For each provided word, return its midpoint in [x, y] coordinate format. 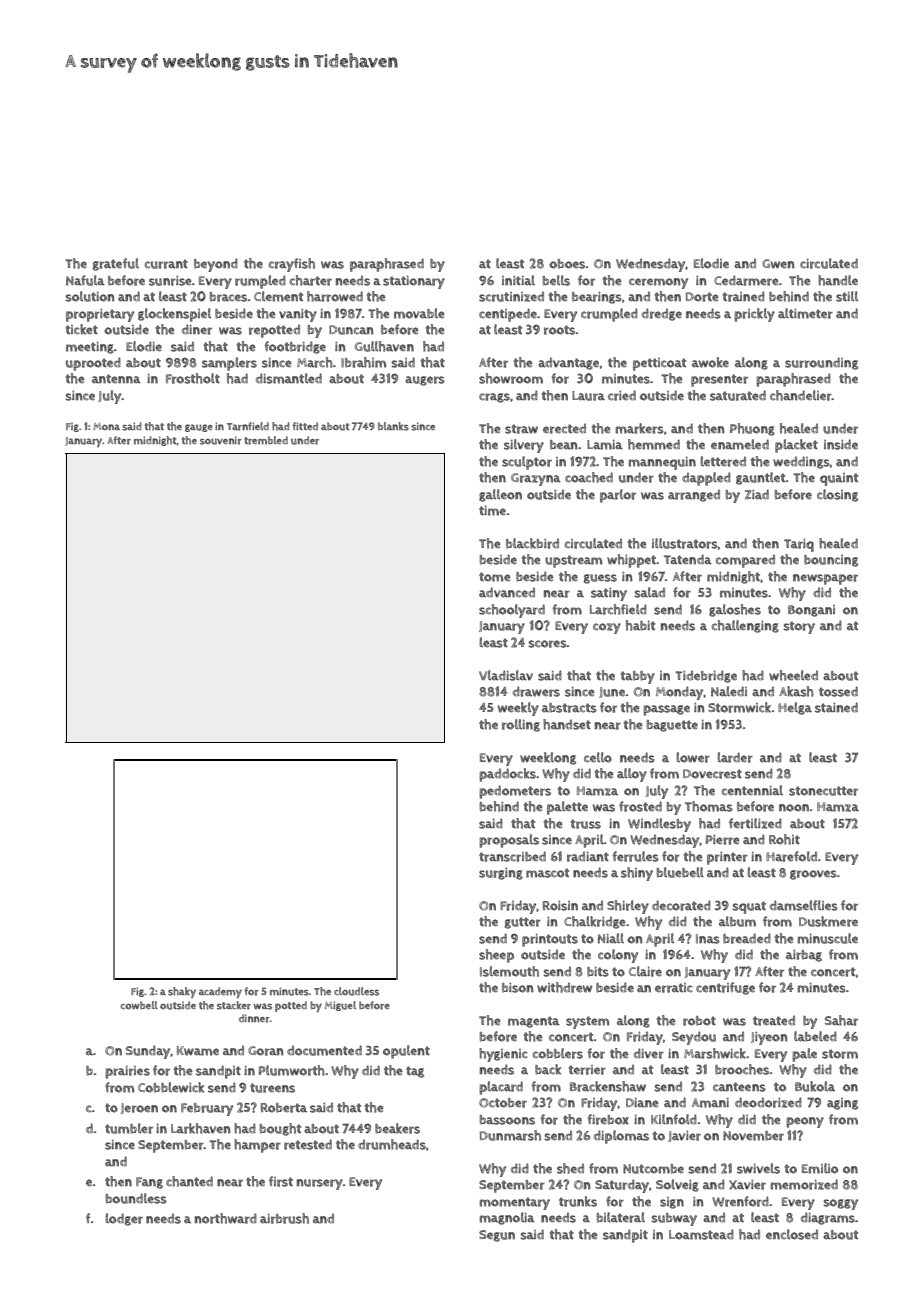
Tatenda [688, 559]
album [737, 921]
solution [90, 296]
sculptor [527, 463]
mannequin [662, 463]
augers [425, 381]
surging [501, 874]
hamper [257, 1146]
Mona [106, 426]
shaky [182, 992]
